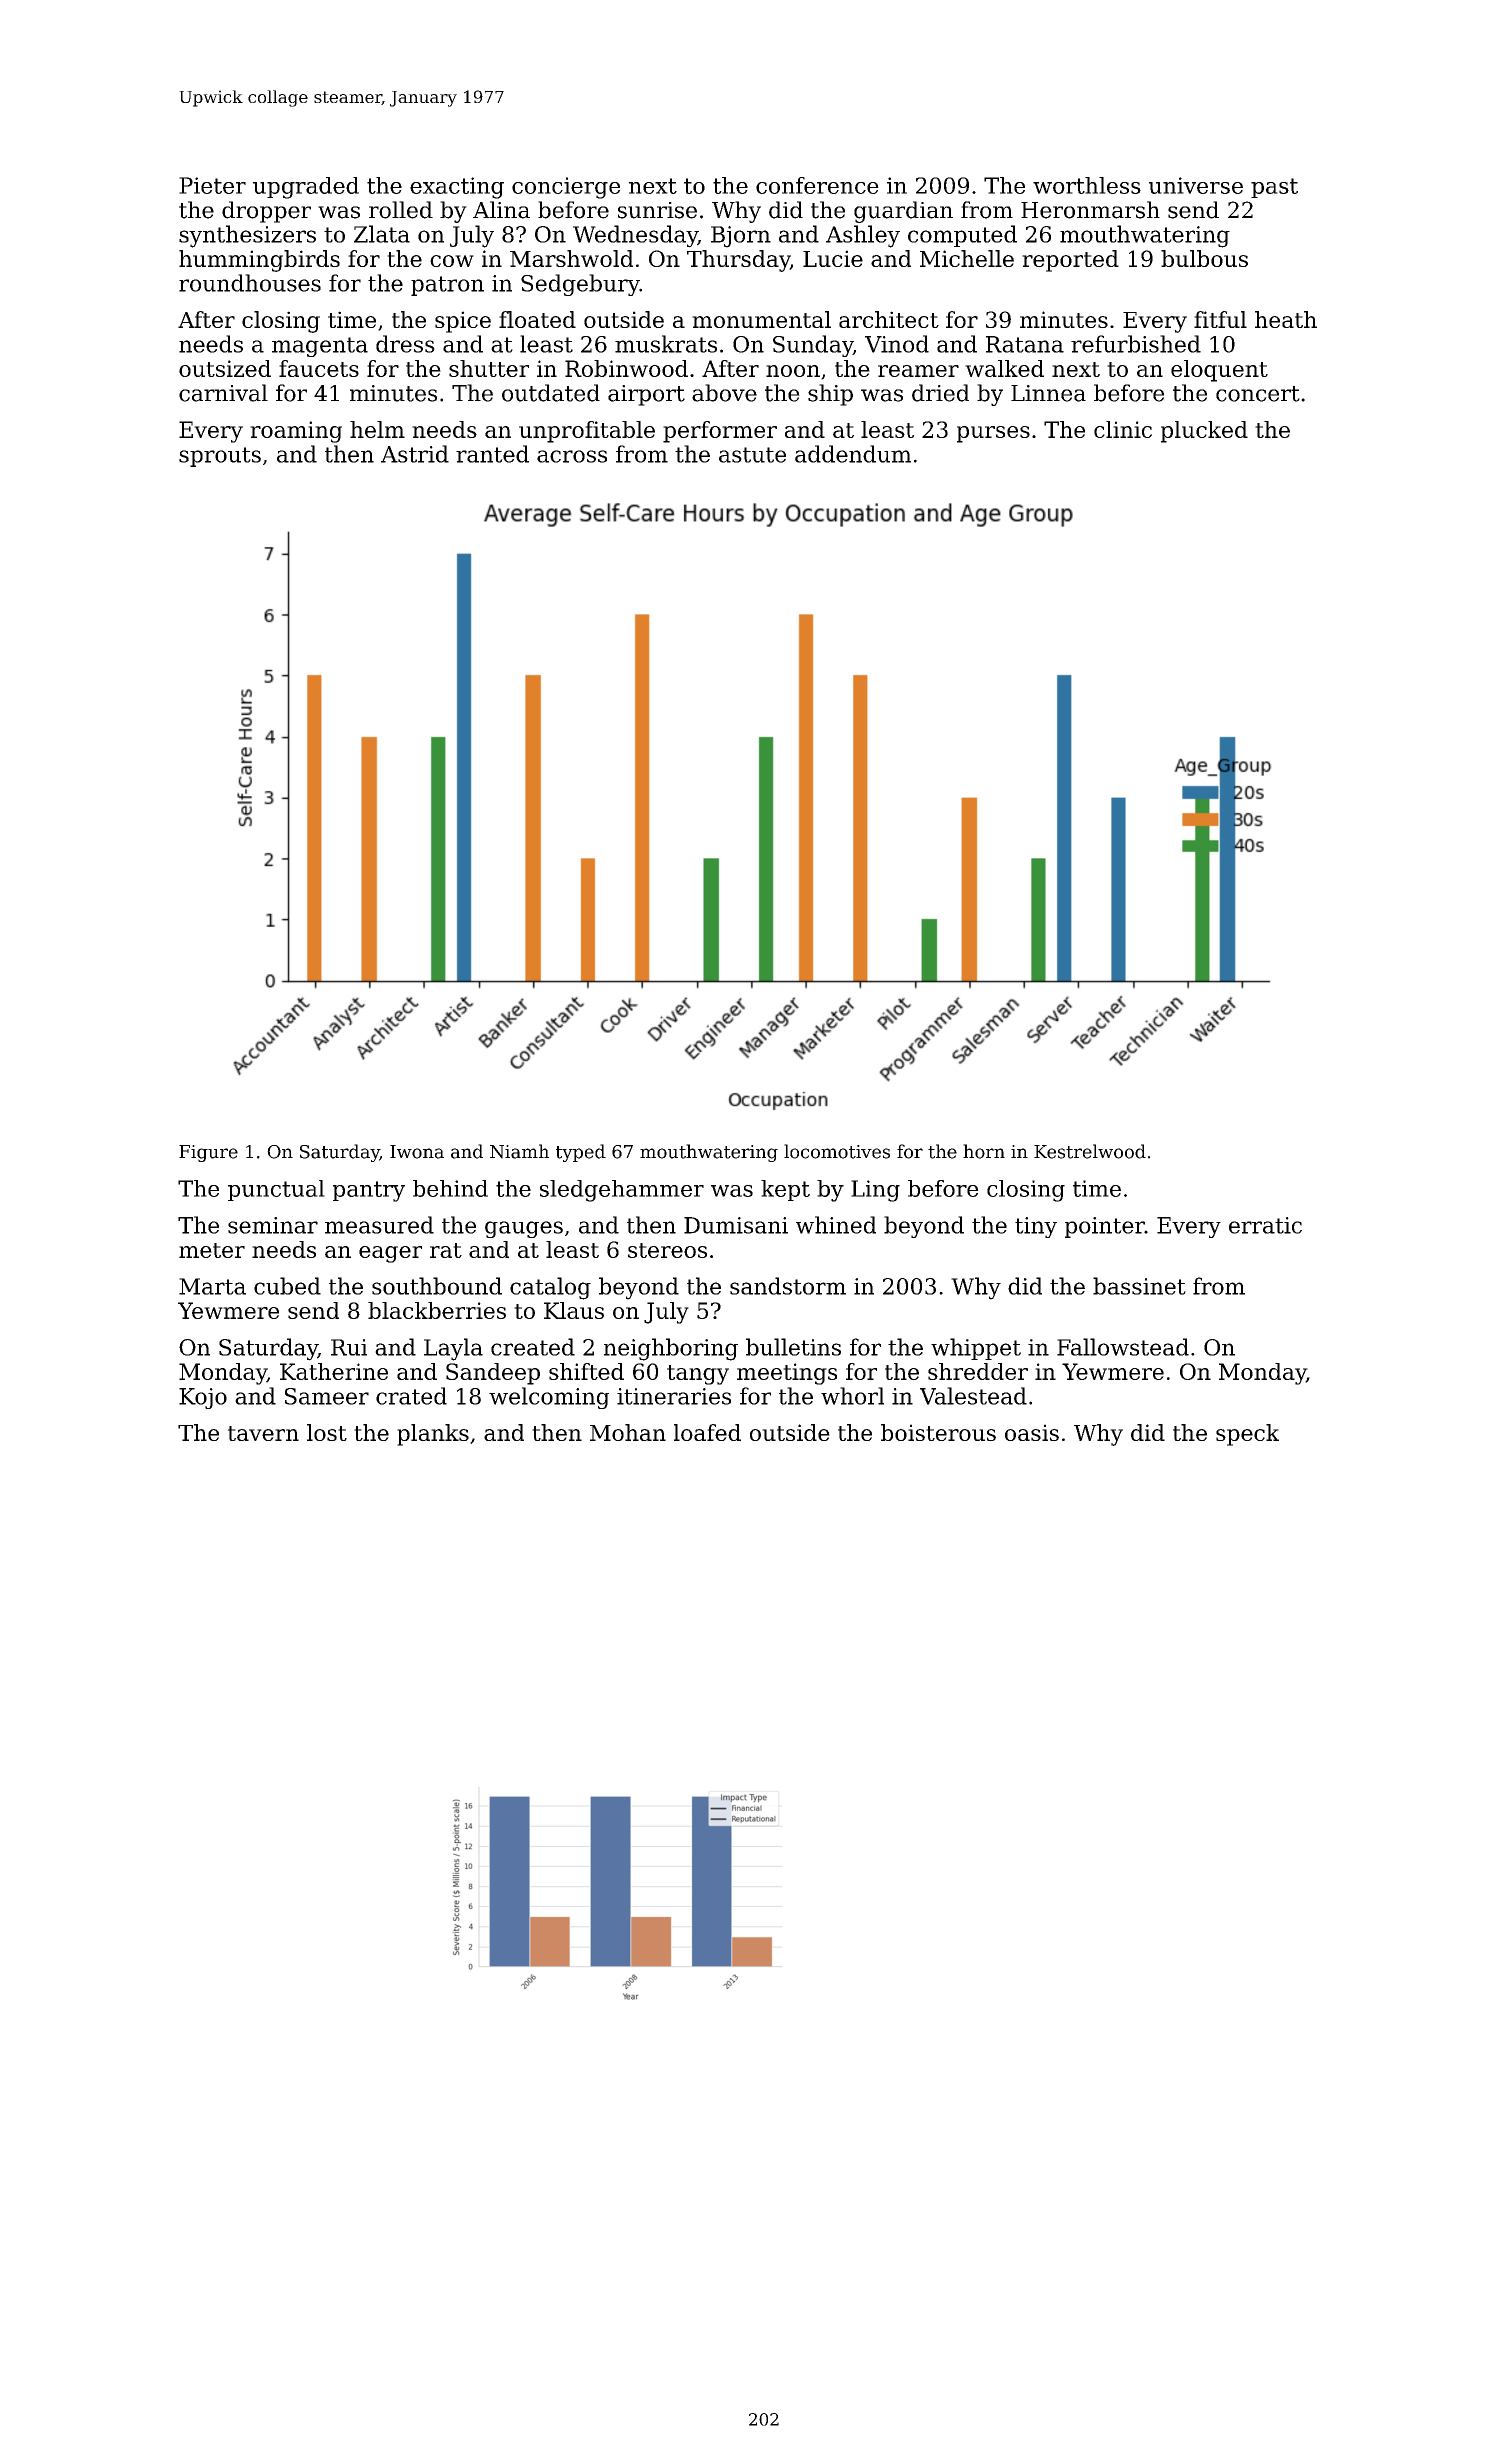 The width and height of the screenshot is (1496, 2464). What do you see at coordinates (457, 188) in the screenshot?
I see `exacting` at bounding box center [457, 188].
